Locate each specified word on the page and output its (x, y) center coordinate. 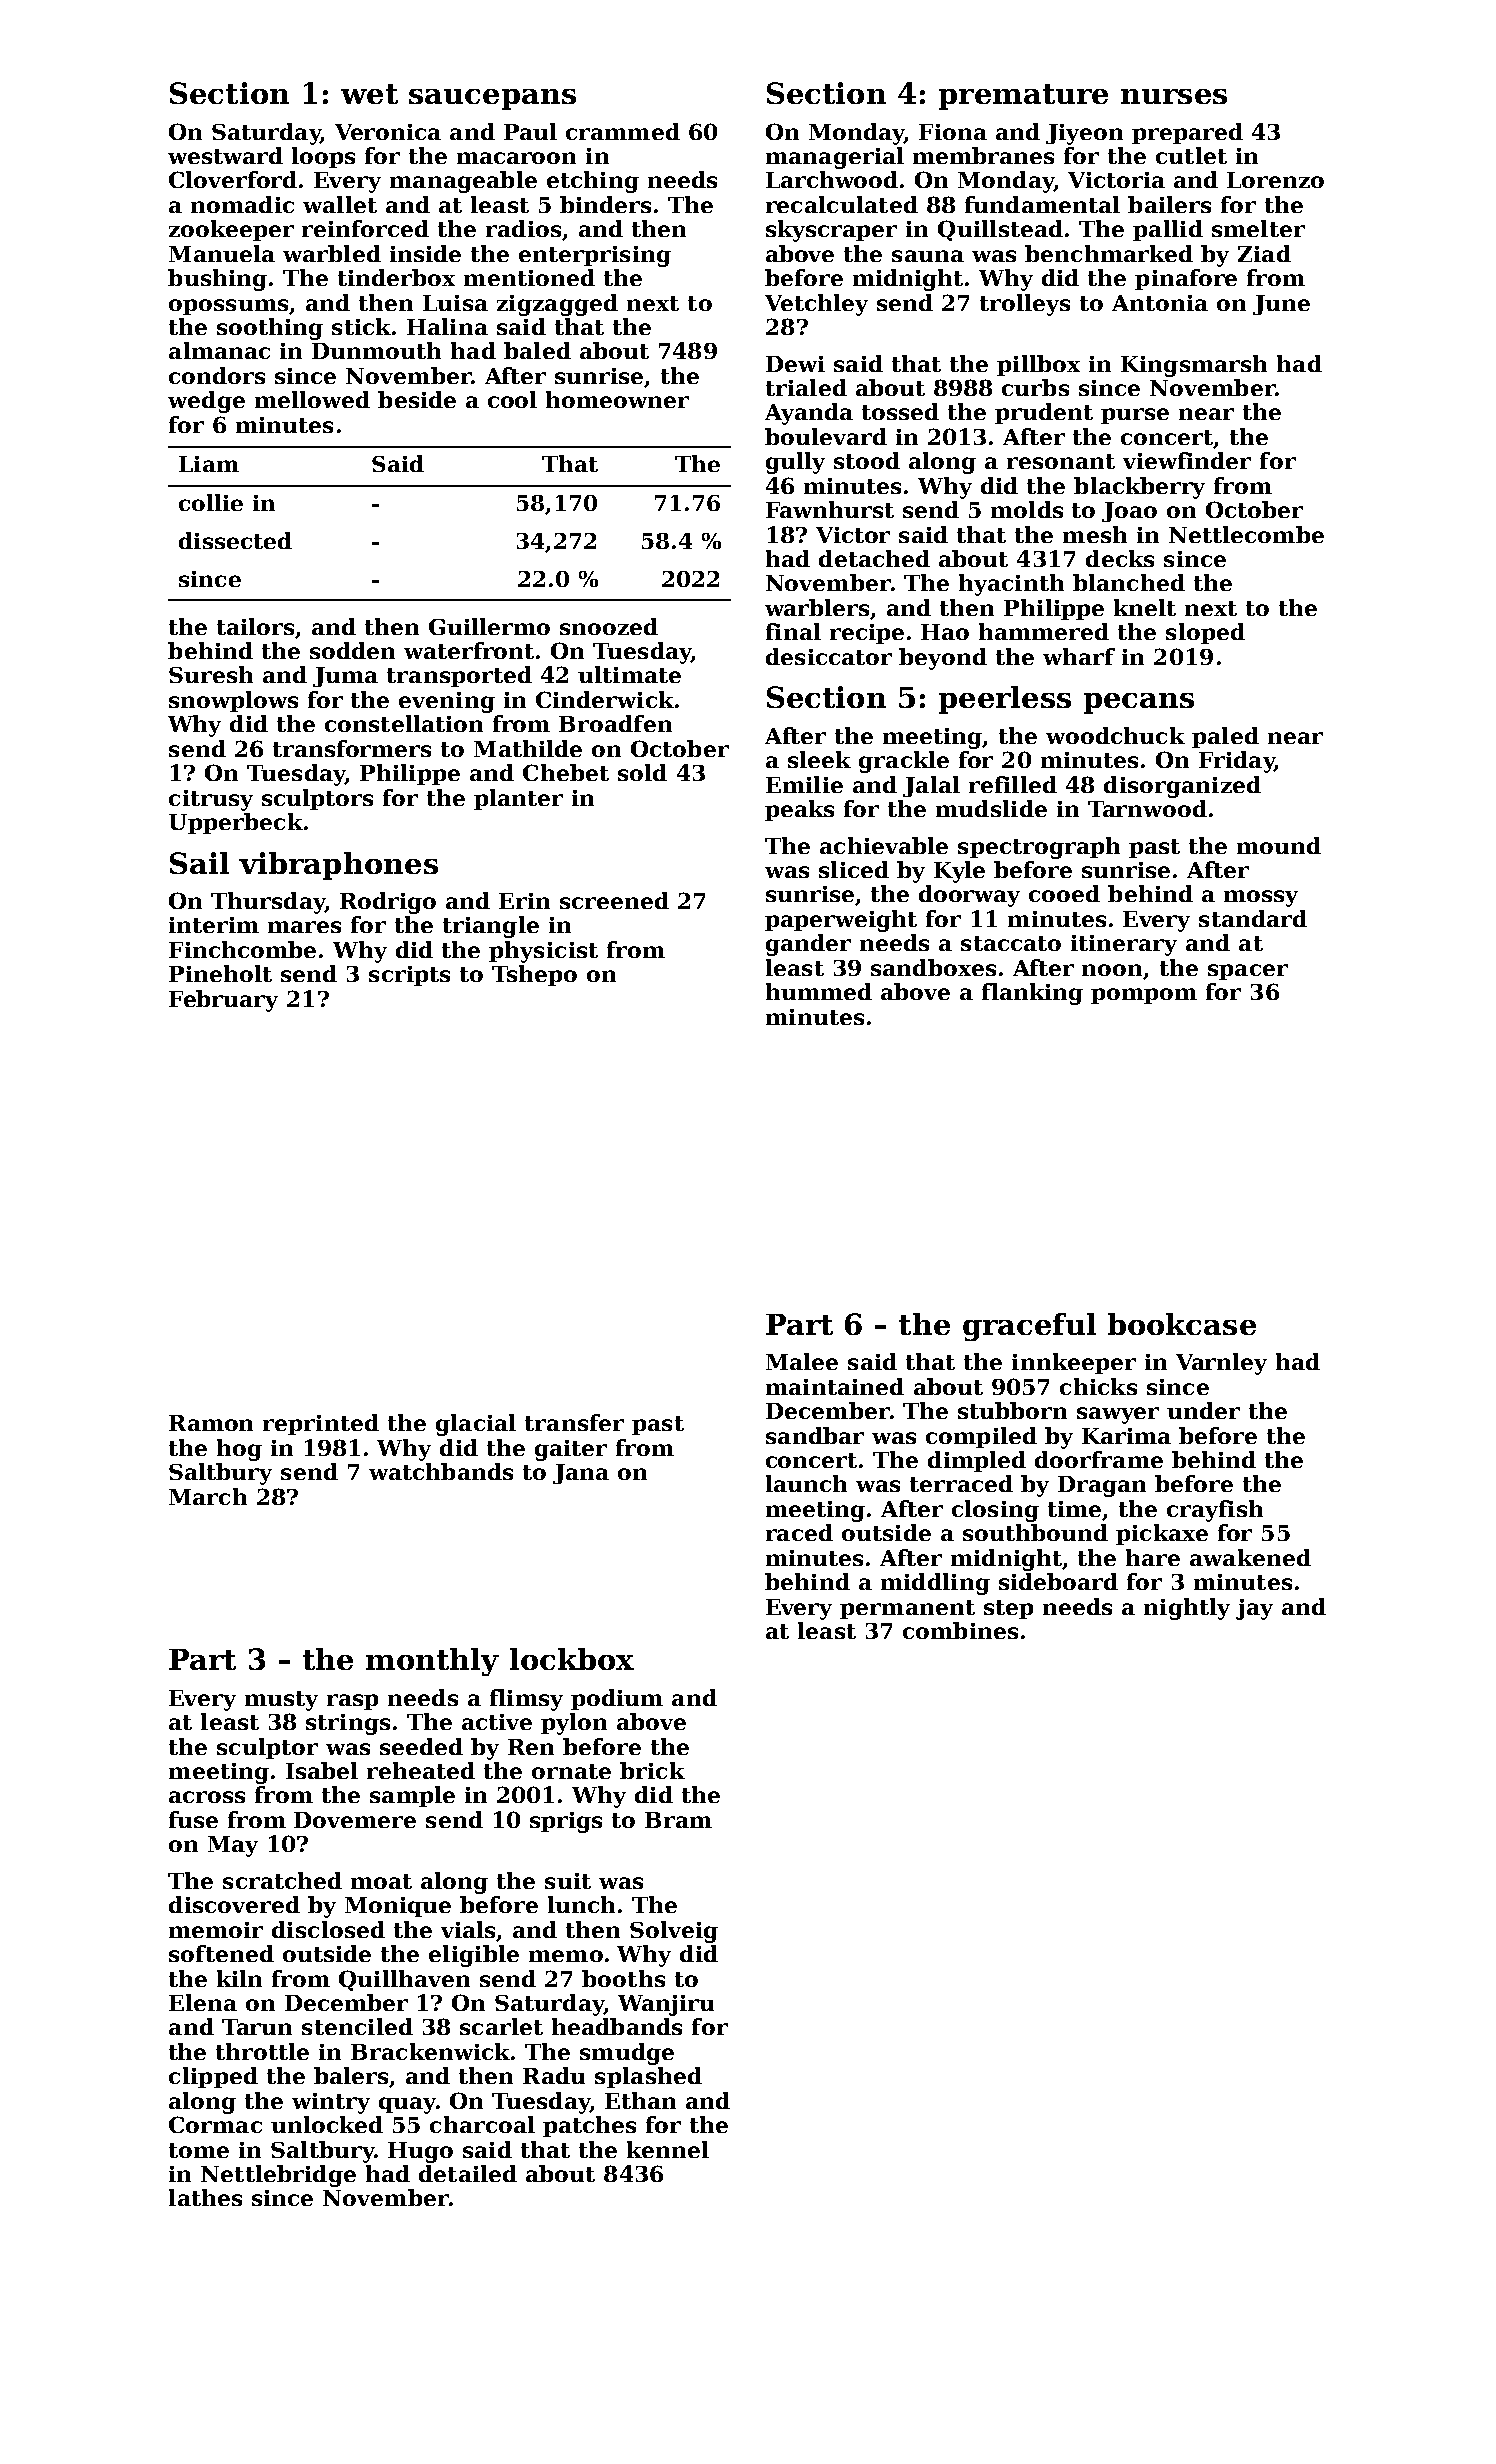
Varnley (1221, 1364)
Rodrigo (388, 903)
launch (806, 1483)
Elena (203, 2002)
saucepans (492, 99)
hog (239, 1450)
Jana (581, 1474)
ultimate (629, 674)
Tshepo (534, 975)
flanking (1032, 994)
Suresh (211, 674)
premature (1023, 97)
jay (1254, 1609)
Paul (530, 131)
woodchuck (1115, 735)
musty (281, 1701)
